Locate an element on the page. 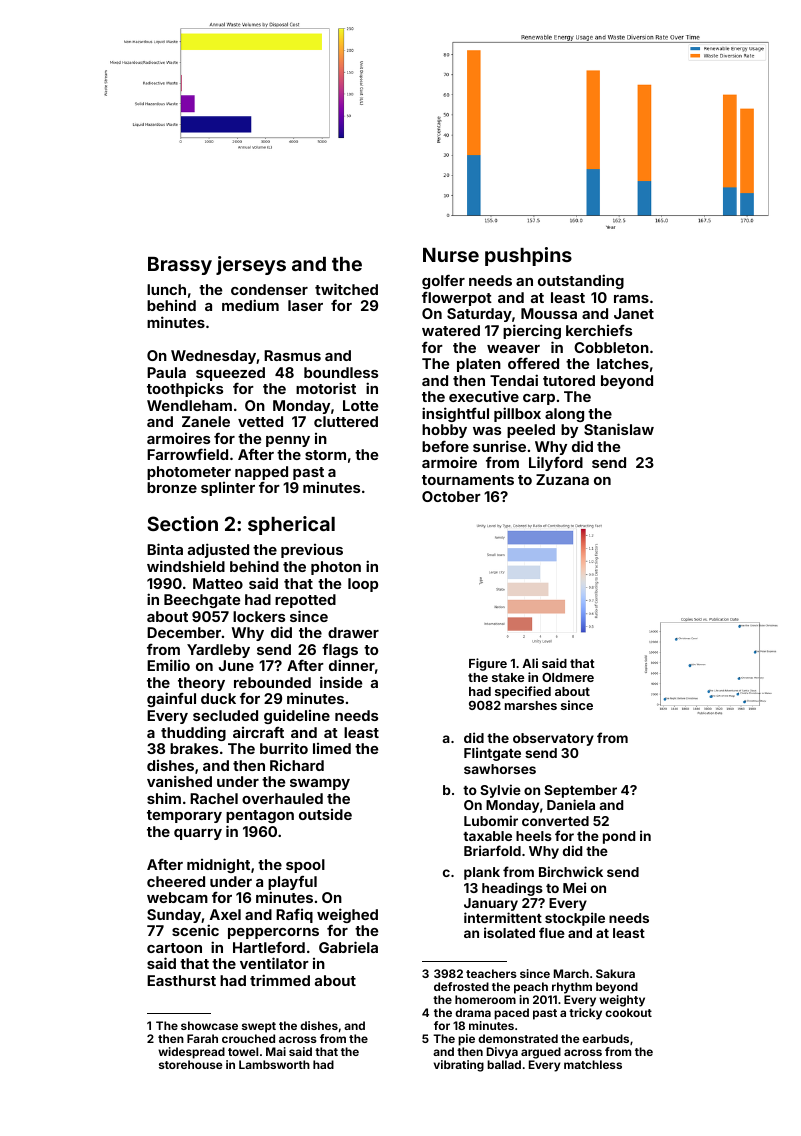  platen is located at coordinates (479, 365).
